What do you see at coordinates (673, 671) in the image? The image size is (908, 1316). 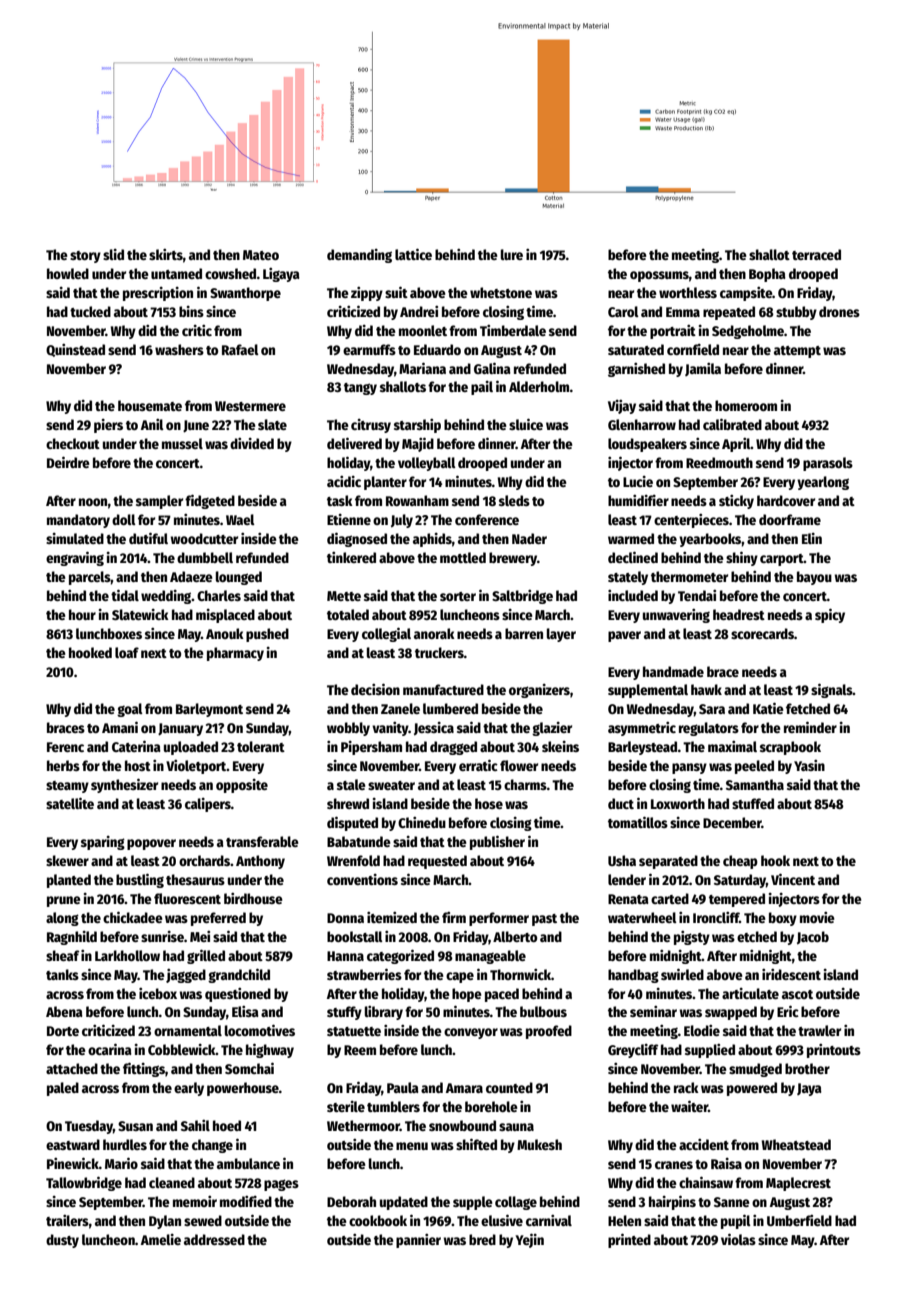 I see `handmade` at bounding box center [673, 671].
